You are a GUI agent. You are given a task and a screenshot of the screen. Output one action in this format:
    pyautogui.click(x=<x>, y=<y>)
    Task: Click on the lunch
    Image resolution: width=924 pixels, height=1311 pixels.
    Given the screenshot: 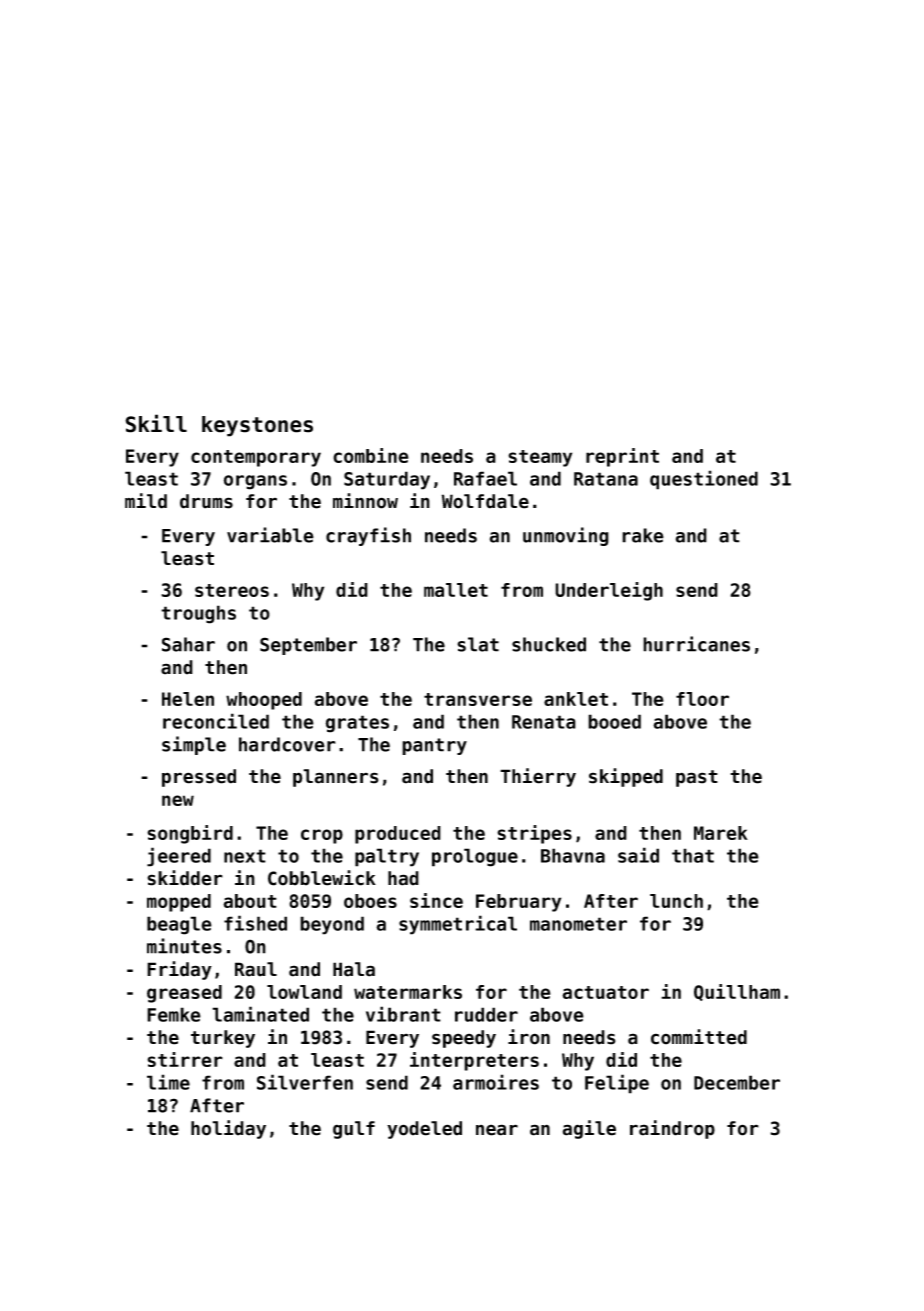 What is the action you would take?
    pyautogui.click(x=676, y=901)
